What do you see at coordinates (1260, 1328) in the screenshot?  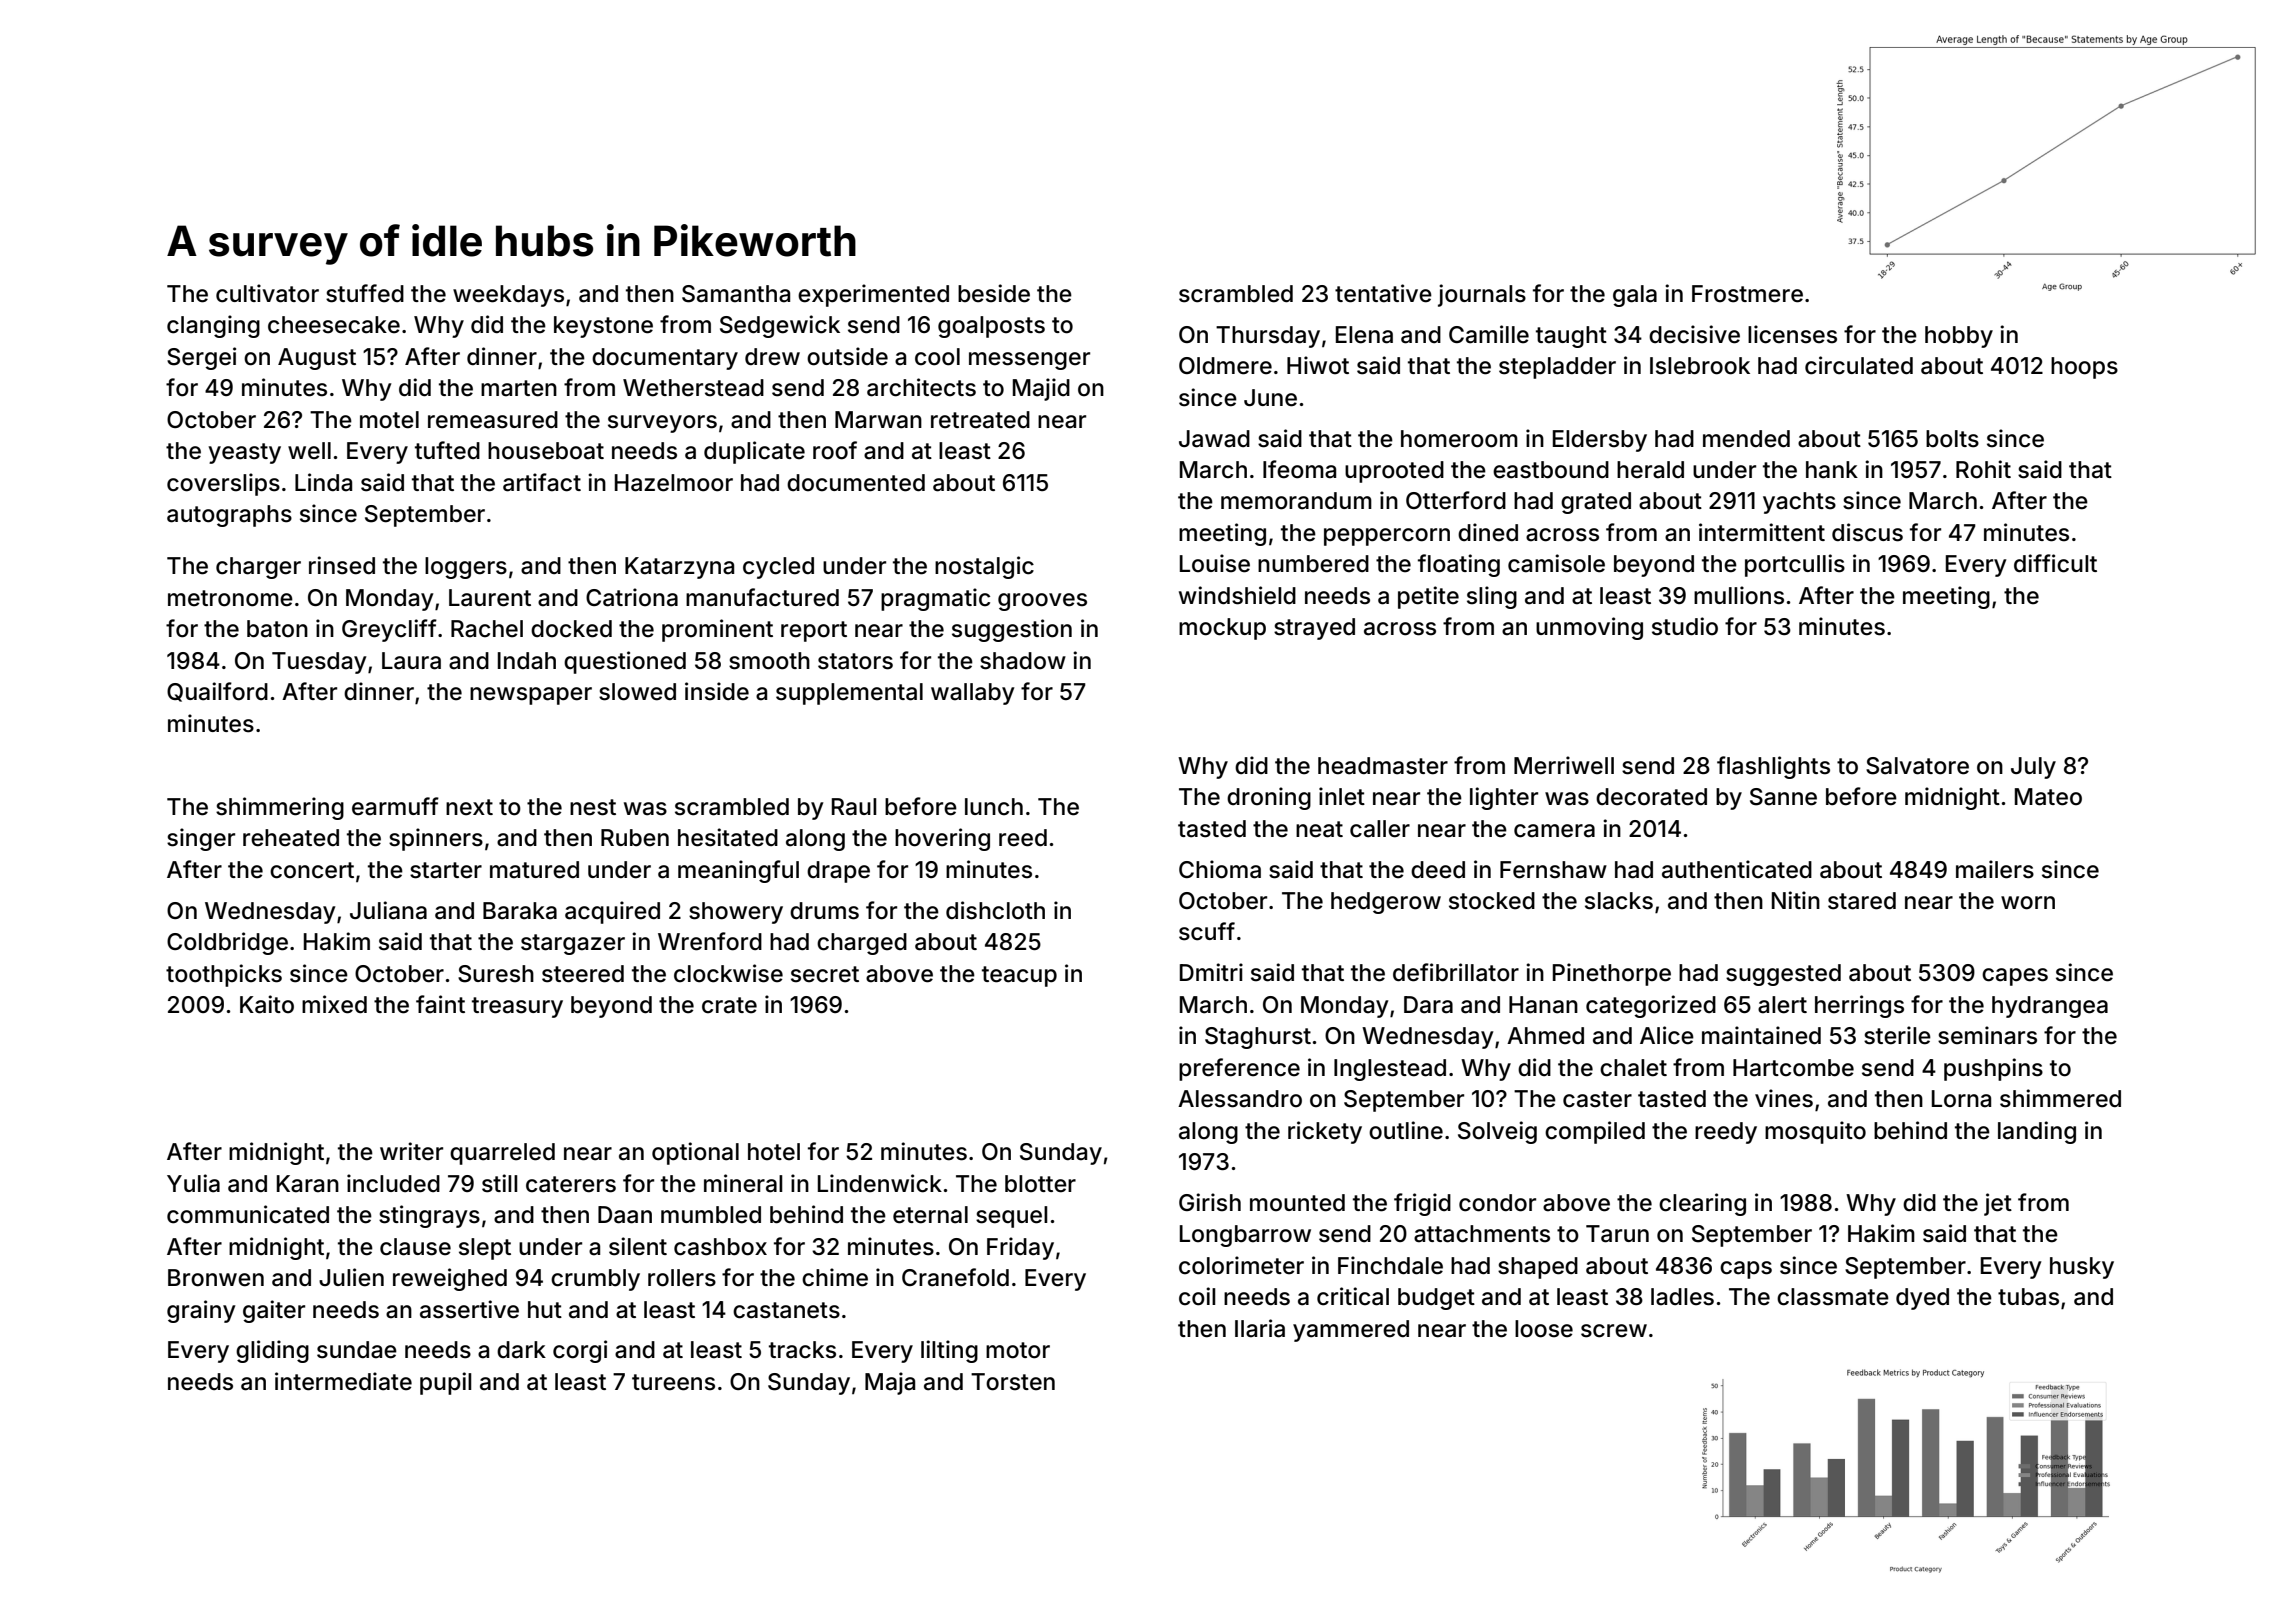 I see `Ilaria` at bounding box center [1260, 1328].
